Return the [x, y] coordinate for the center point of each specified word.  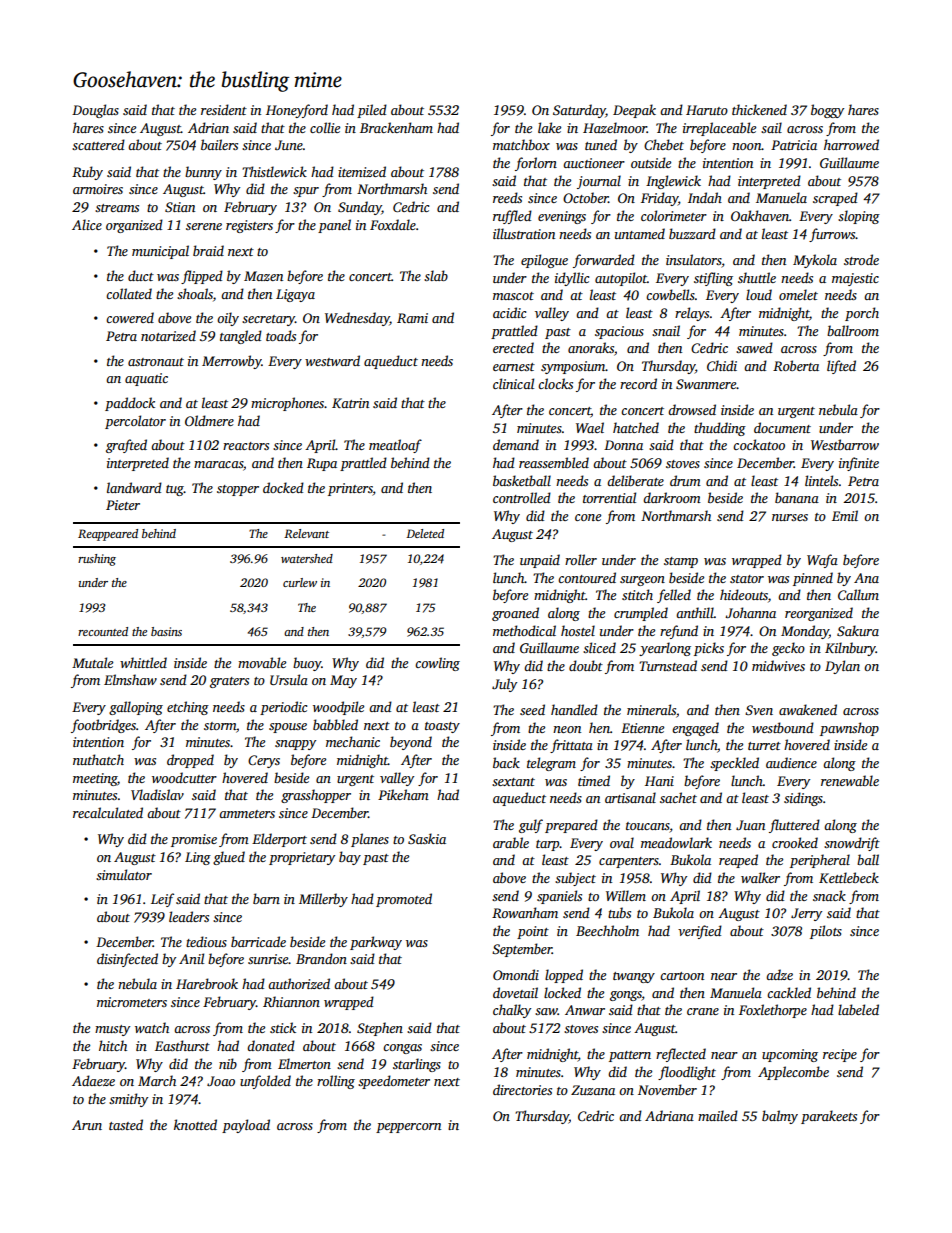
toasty [442, 727]
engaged [695, 729]
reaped [738, 861]
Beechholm [607, 930]
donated [271, 1045]
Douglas [95, 111]
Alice [87, 224]
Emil [845, 515]
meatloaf [395, 446]
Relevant [306, 533]
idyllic [572, 279]
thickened [759, 109]
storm [220, 726]
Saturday [579, 111]
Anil [191, 958]
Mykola [815, 261]
